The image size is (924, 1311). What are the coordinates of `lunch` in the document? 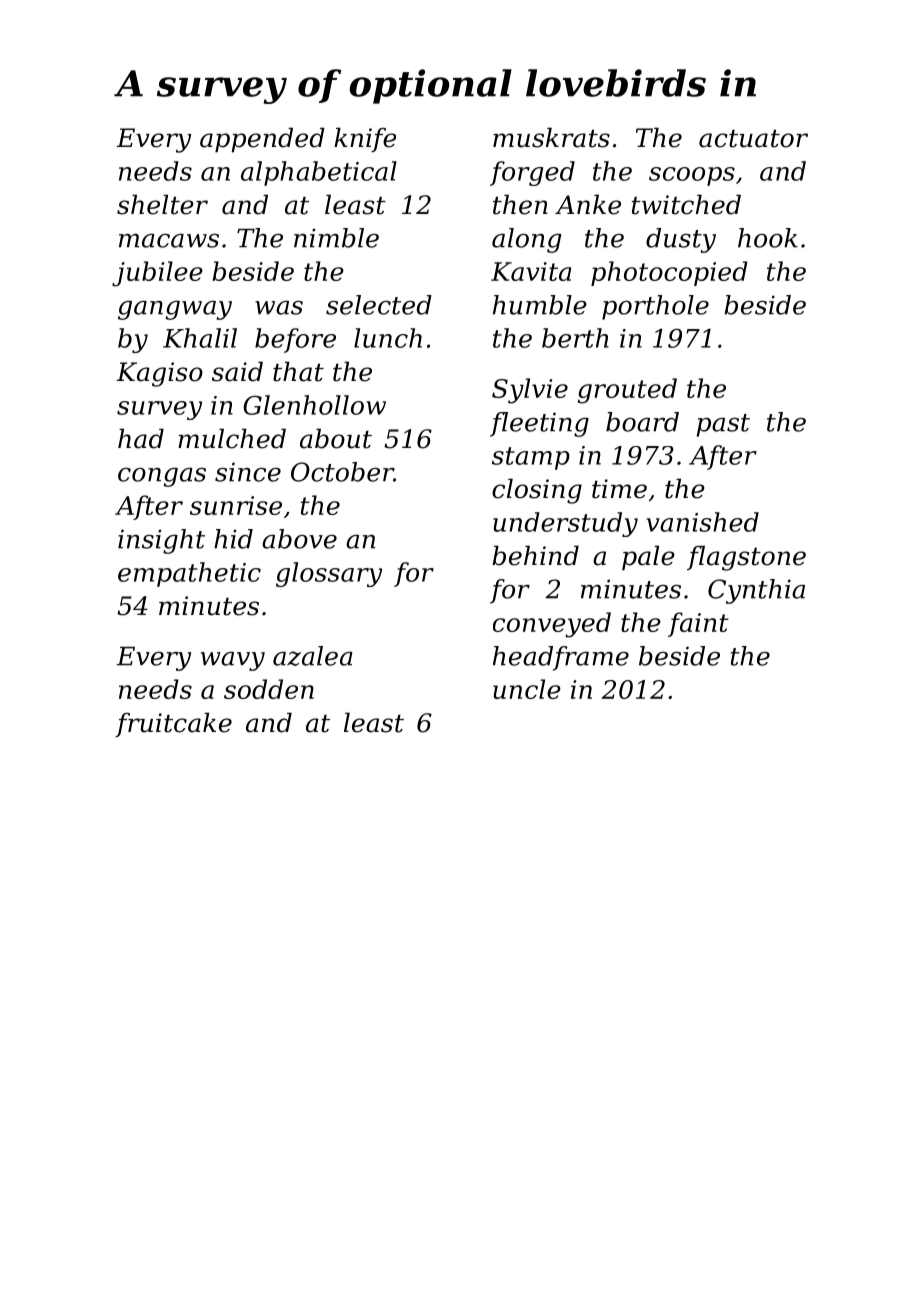 It's located at (388, 338).
